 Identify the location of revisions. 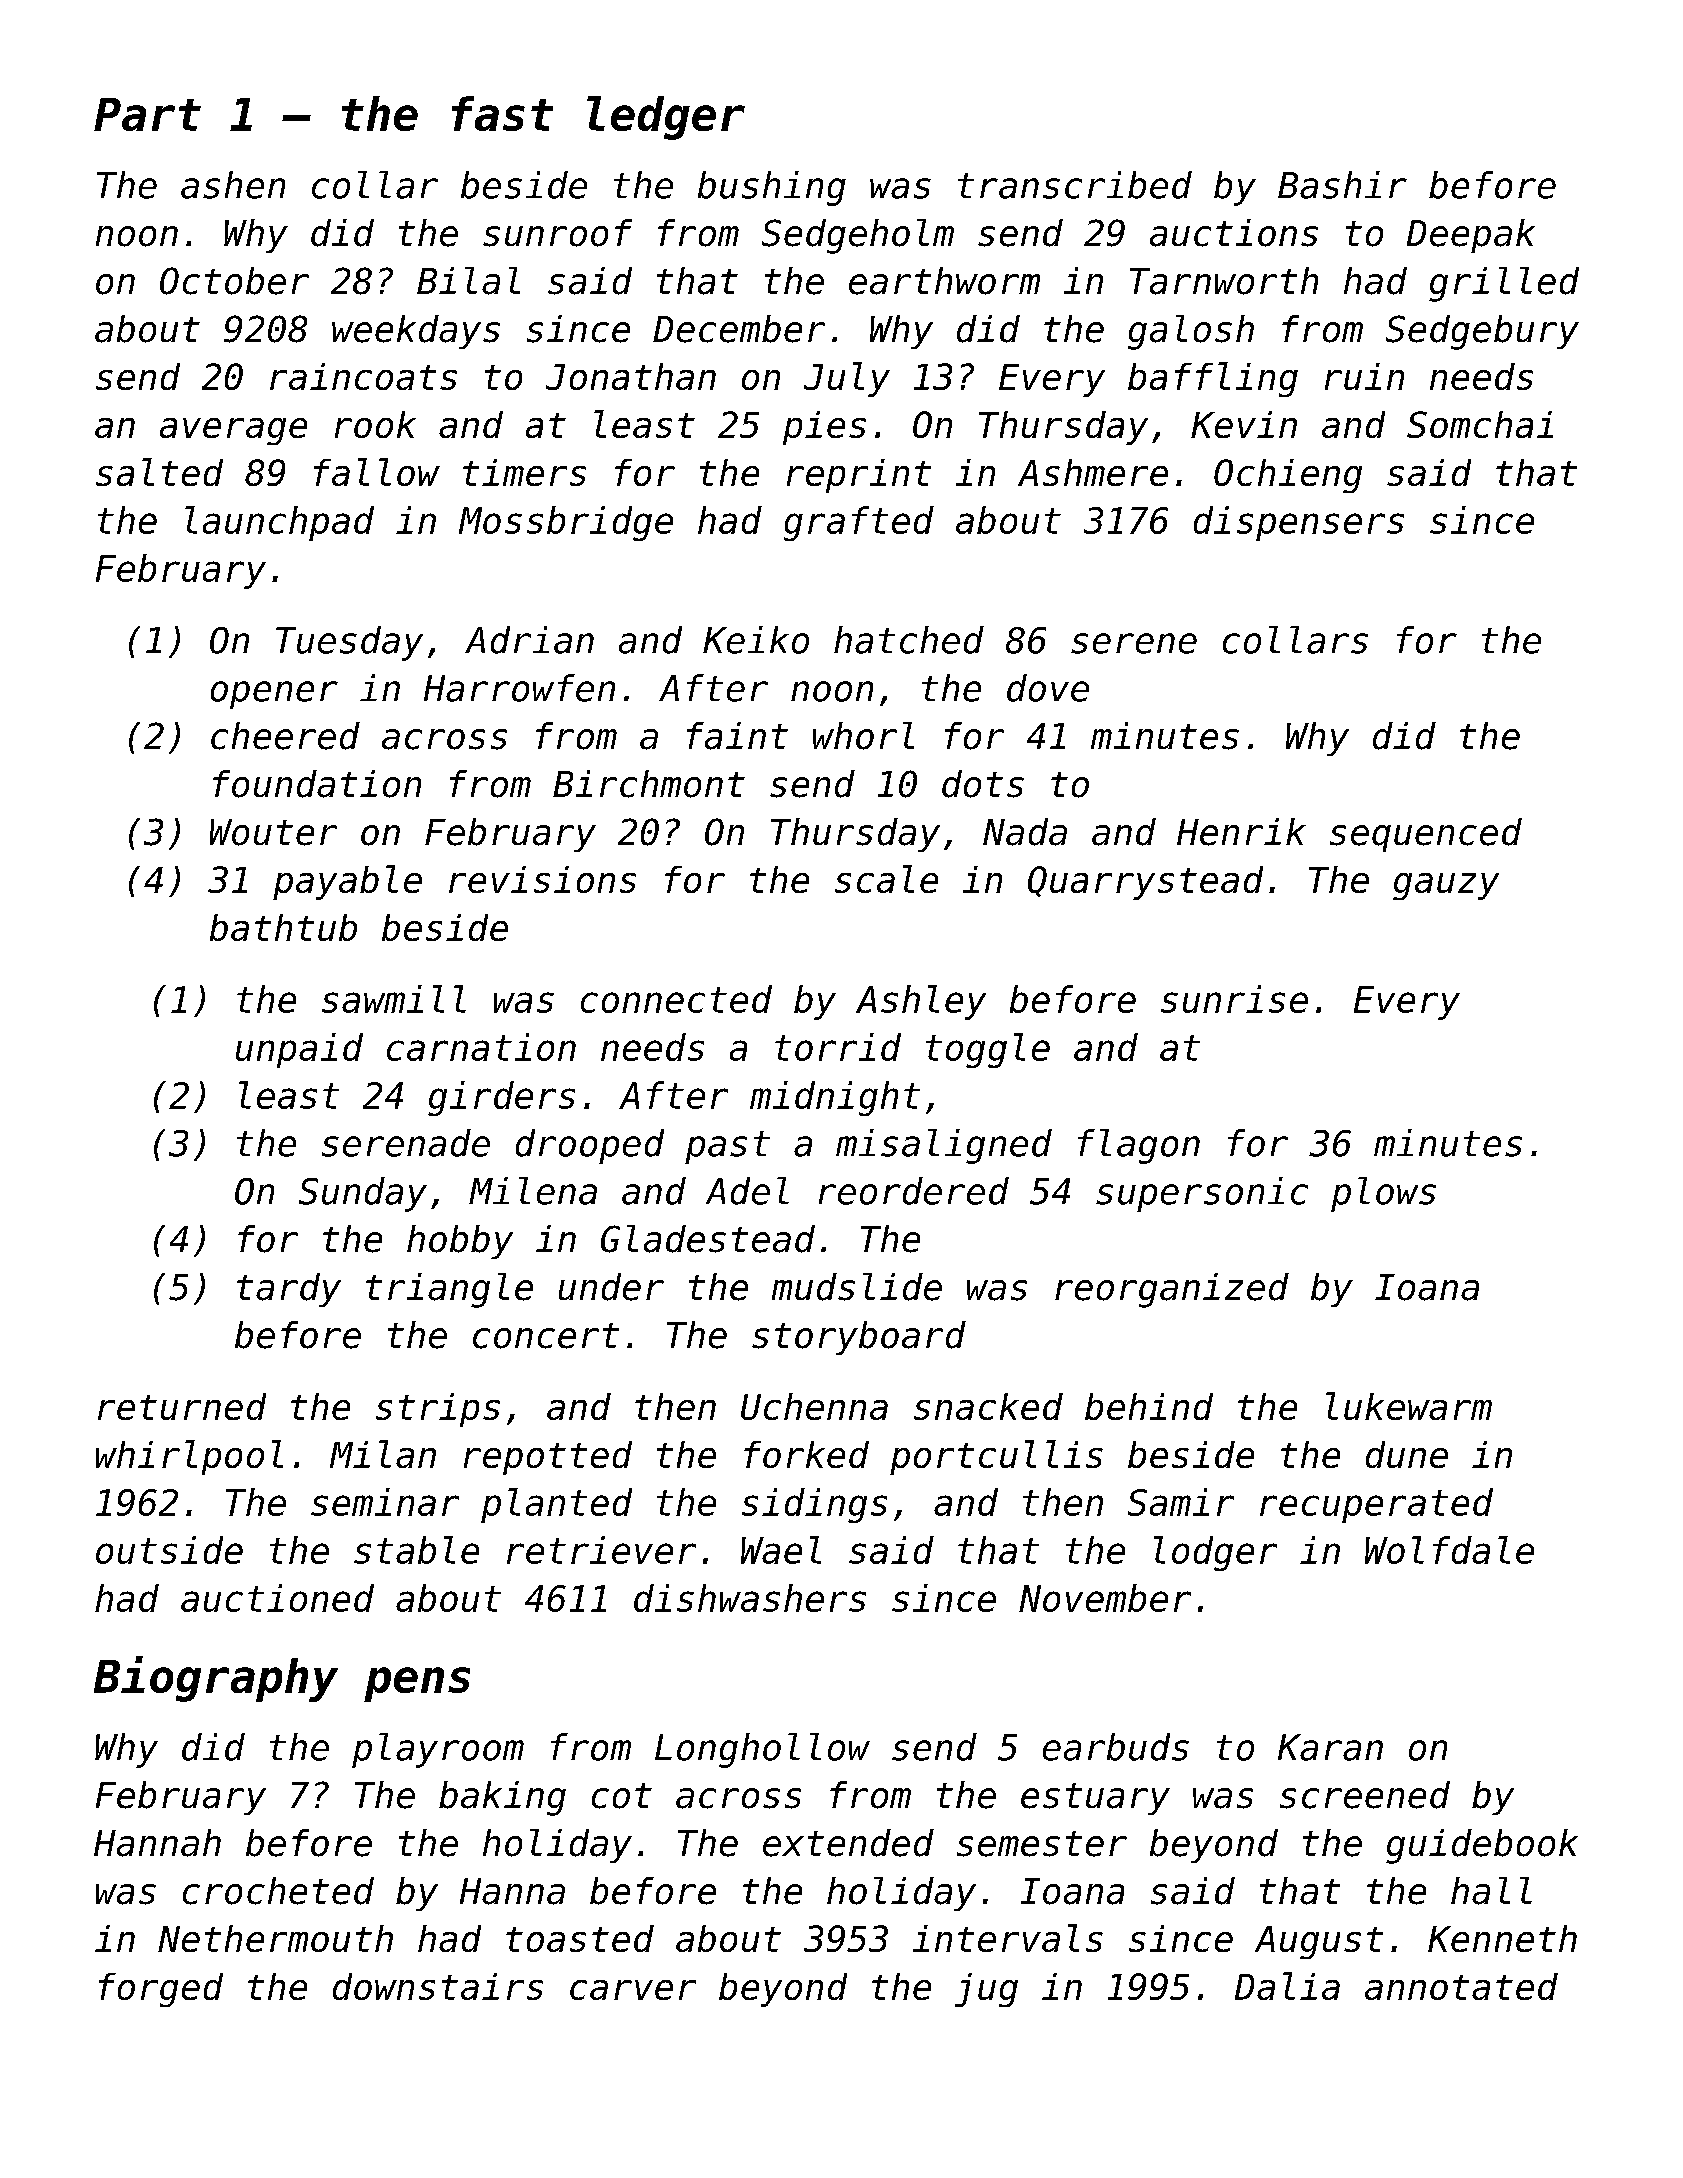
(542, 879).
